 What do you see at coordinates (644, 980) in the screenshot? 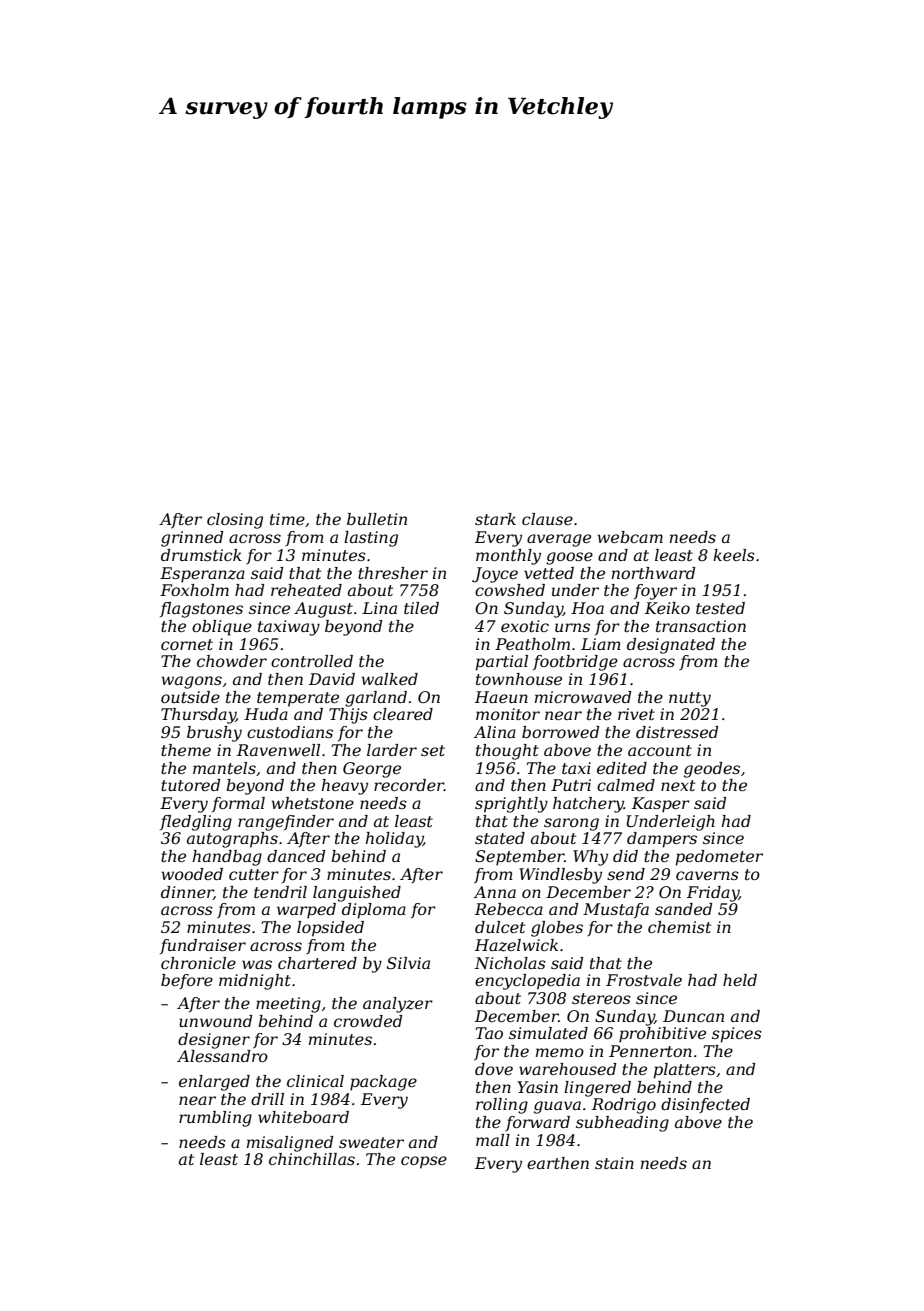
I see `Frostvale` at bounding box center [644, 980].
